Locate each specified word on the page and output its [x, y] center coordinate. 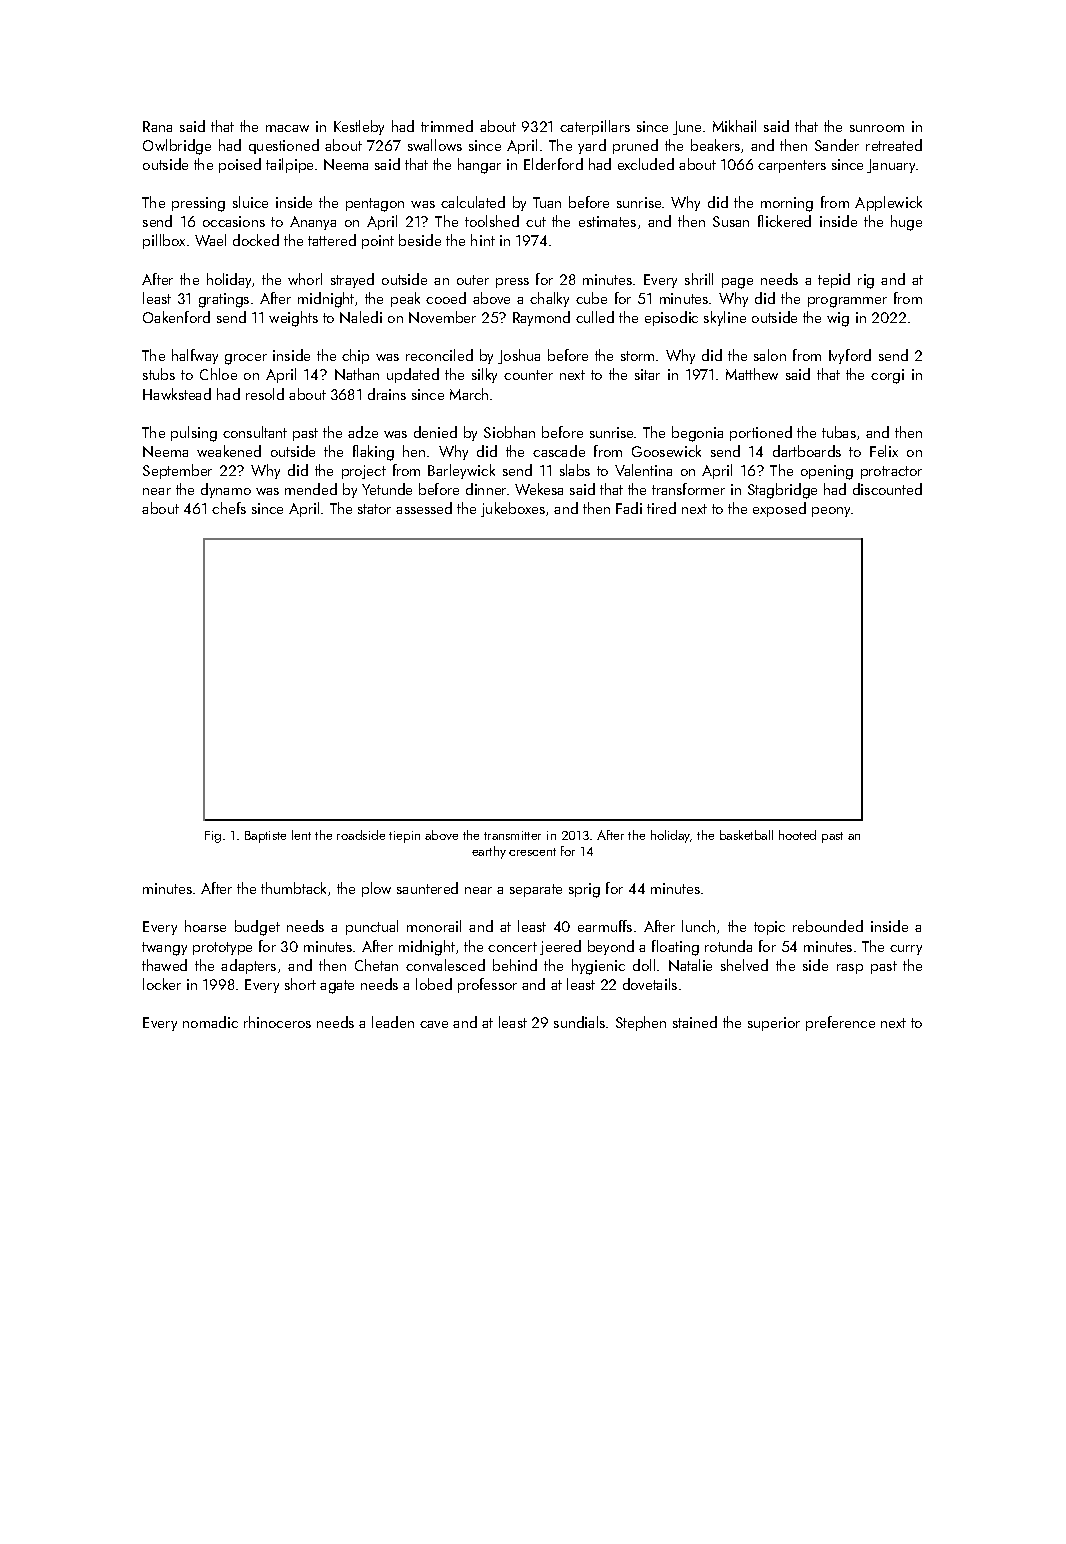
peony [831, 512]
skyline [725, 318]
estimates [607, 221]
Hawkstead [177, 394]
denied [435, 432]
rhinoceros [277, 1022]
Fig [213, 837]
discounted [887, 489]
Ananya [313, 223]
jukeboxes [513, 509]
